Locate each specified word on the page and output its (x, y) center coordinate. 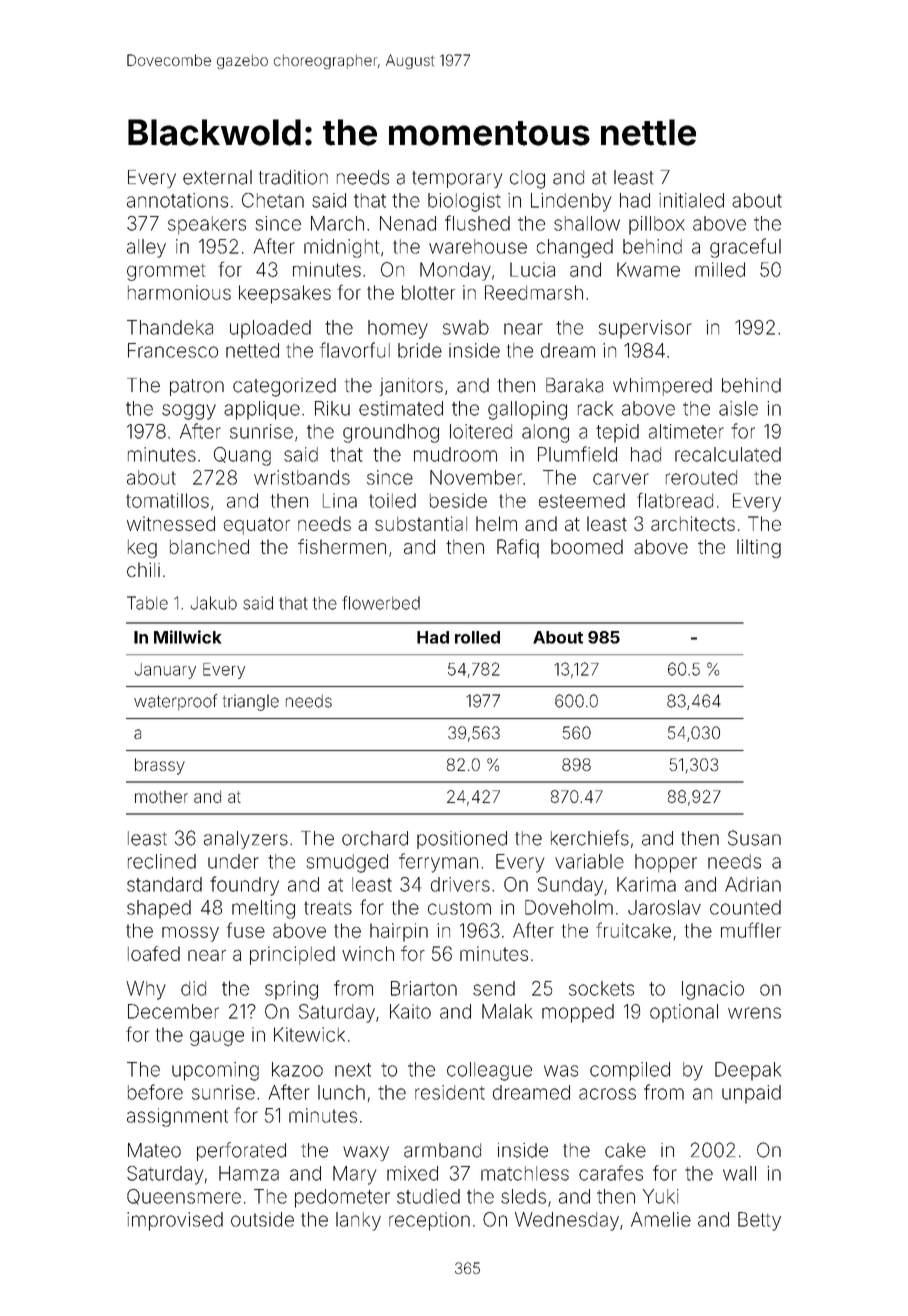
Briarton (424, 988)
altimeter (686, 431)
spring (291, 990)
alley (146, 248)
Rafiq (518, 548)
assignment (177, 1117)
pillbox (657, 225)
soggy (189, 412)
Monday (455, 271)
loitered (481, 431)
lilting (759, 548)
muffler (751, 930)
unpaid (751, 1094)
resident (450, 1092)
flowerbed (381, 603)
